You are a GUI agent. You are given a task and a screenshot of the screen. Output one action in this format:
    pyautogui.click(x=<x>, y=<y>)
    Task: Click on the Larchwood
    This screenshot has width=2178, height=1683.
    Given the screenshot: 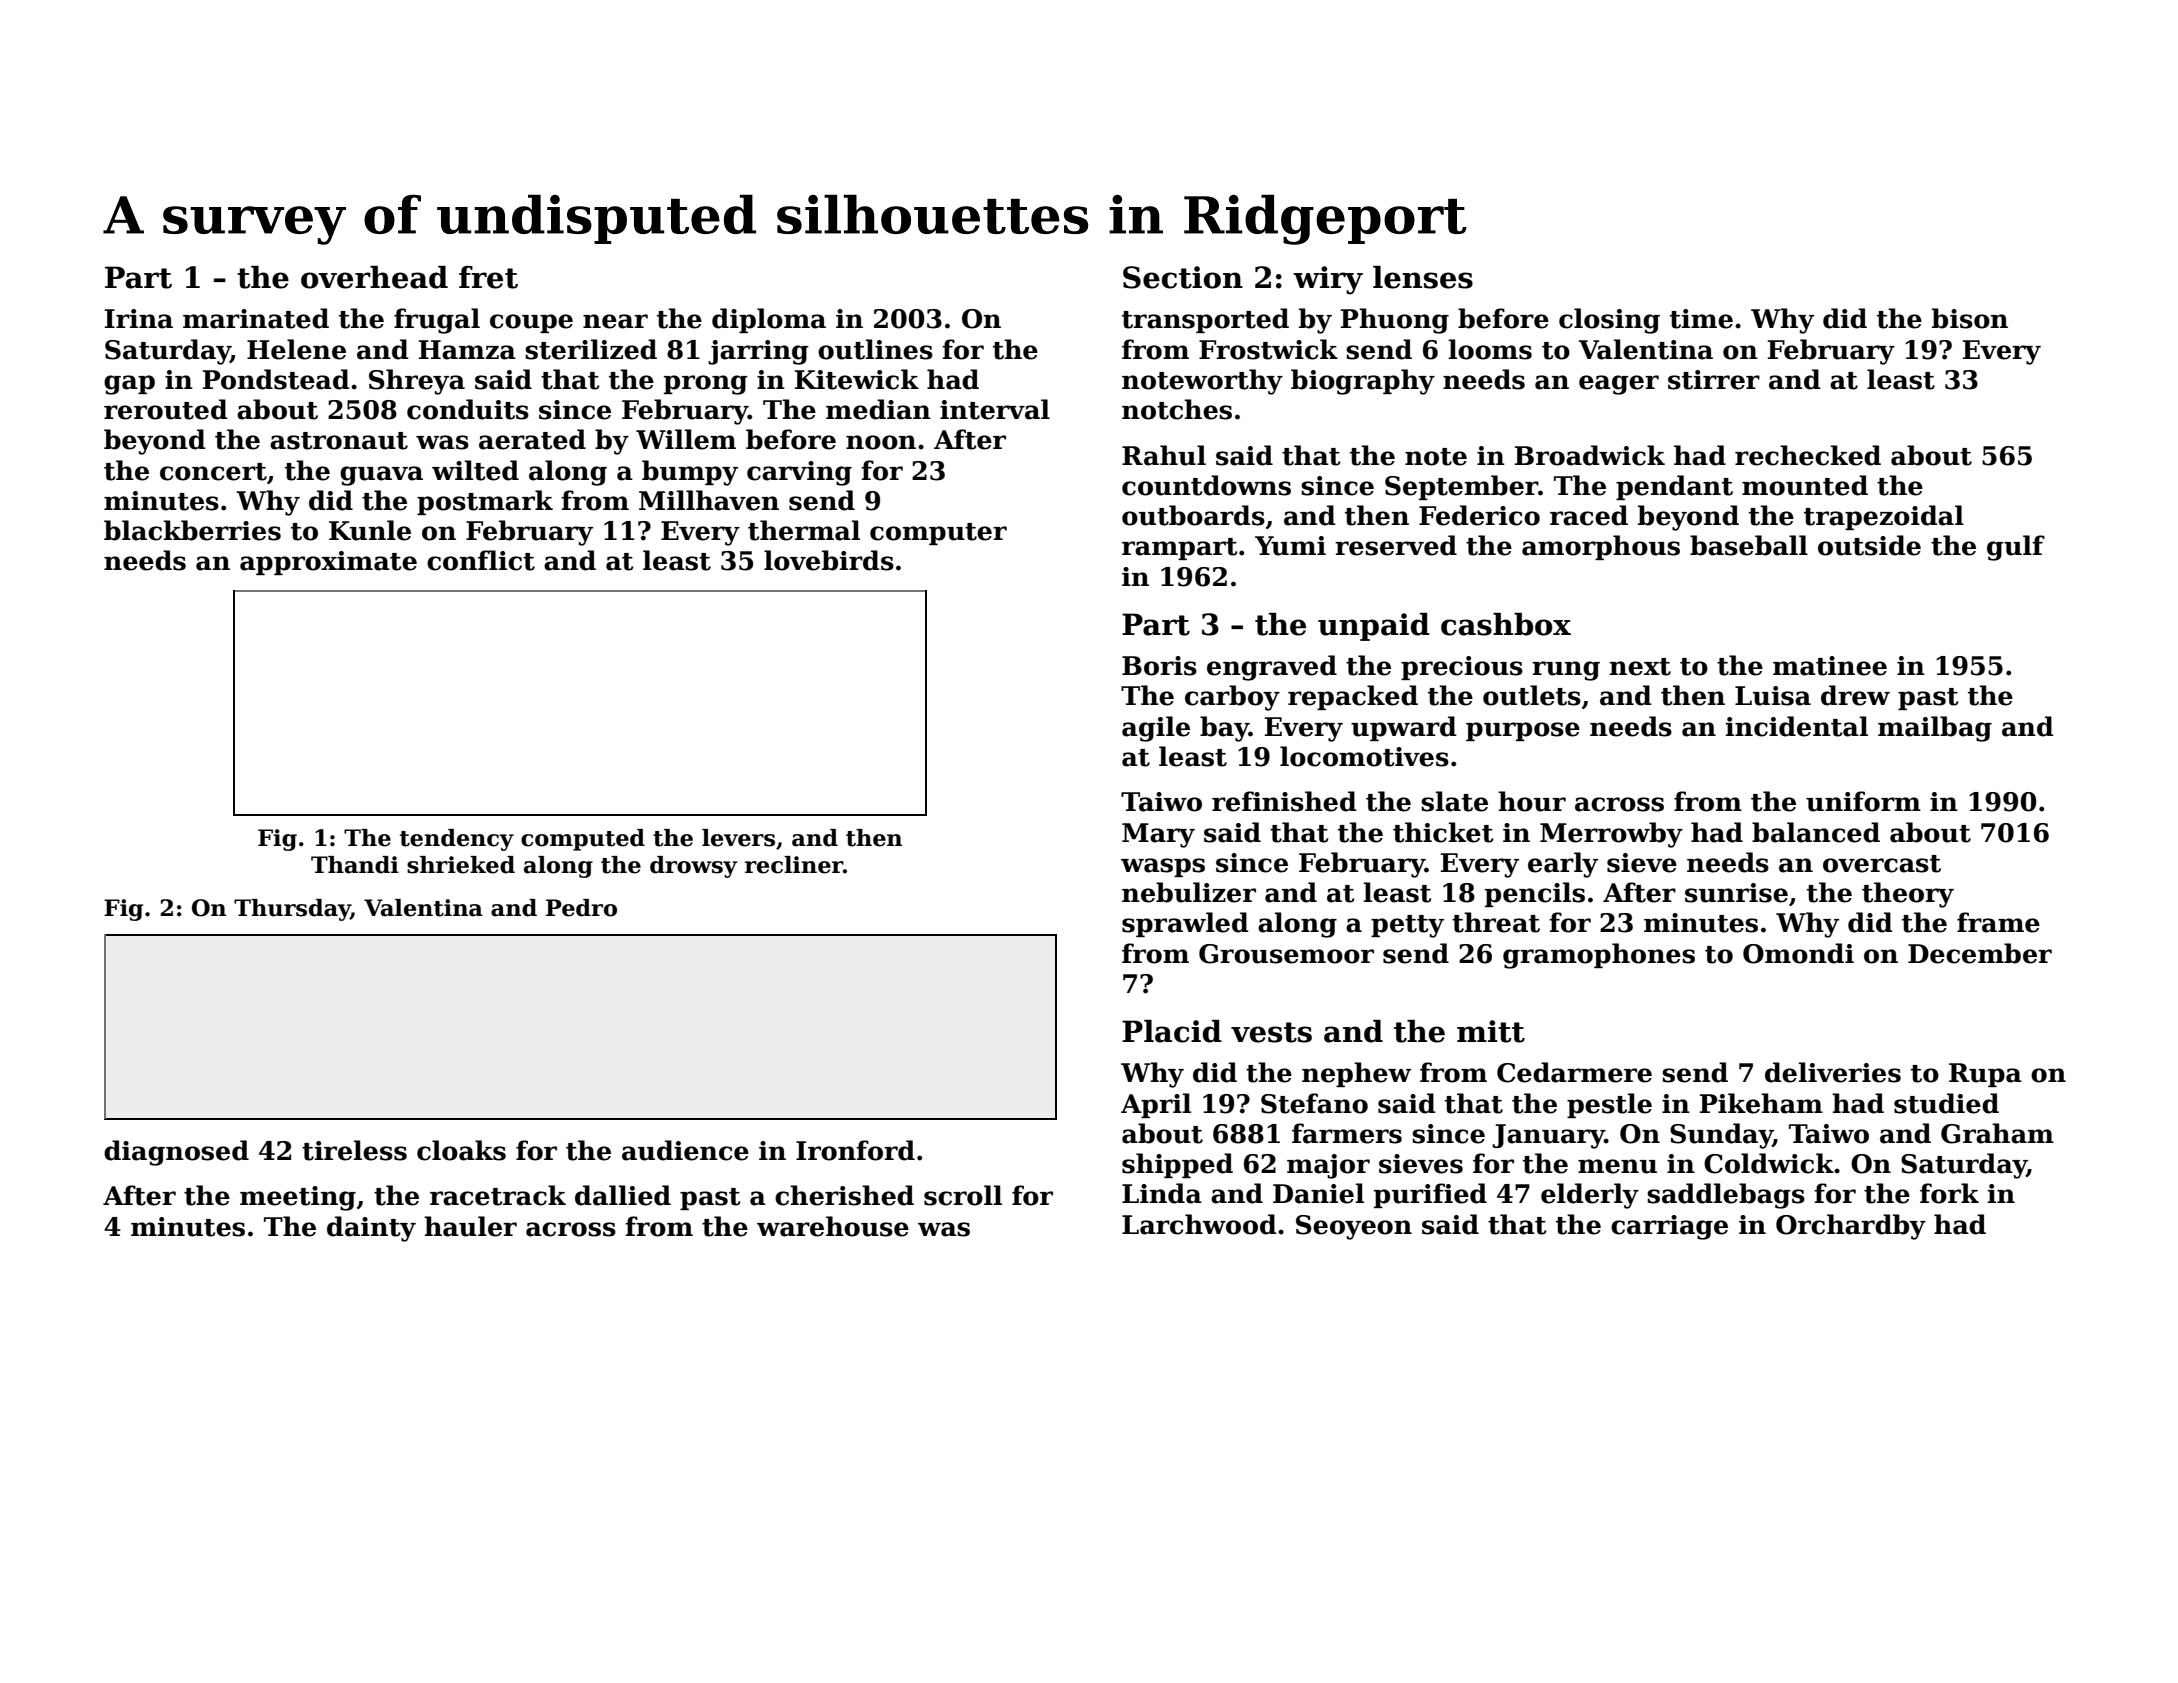 What is the action you would take?
    pyautogui.click(x=1199, y=1224)
